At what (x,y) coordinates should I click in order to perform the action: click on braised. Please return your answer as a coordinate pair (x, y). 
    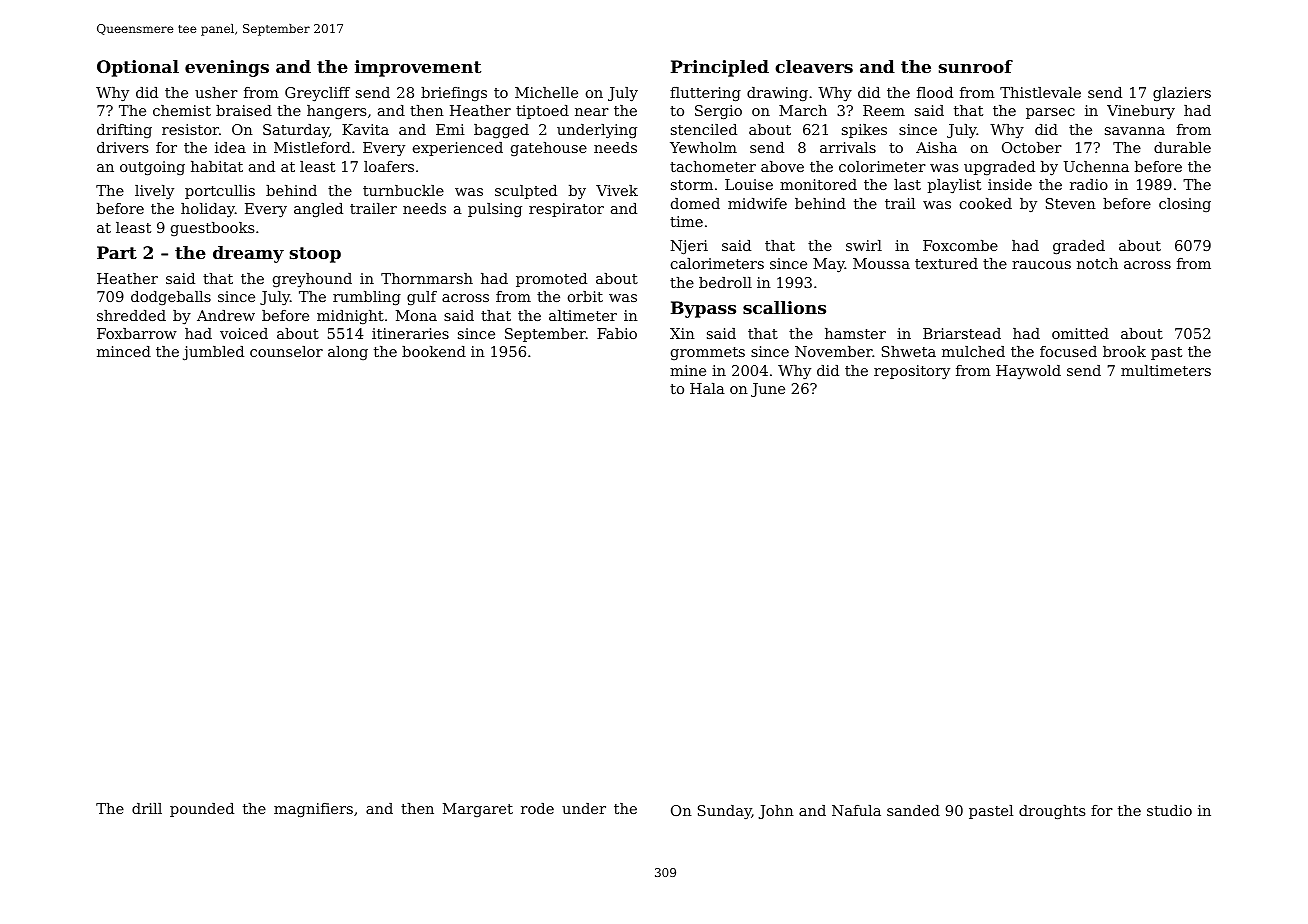
    Looking at the image, I should click on (244, 110).
